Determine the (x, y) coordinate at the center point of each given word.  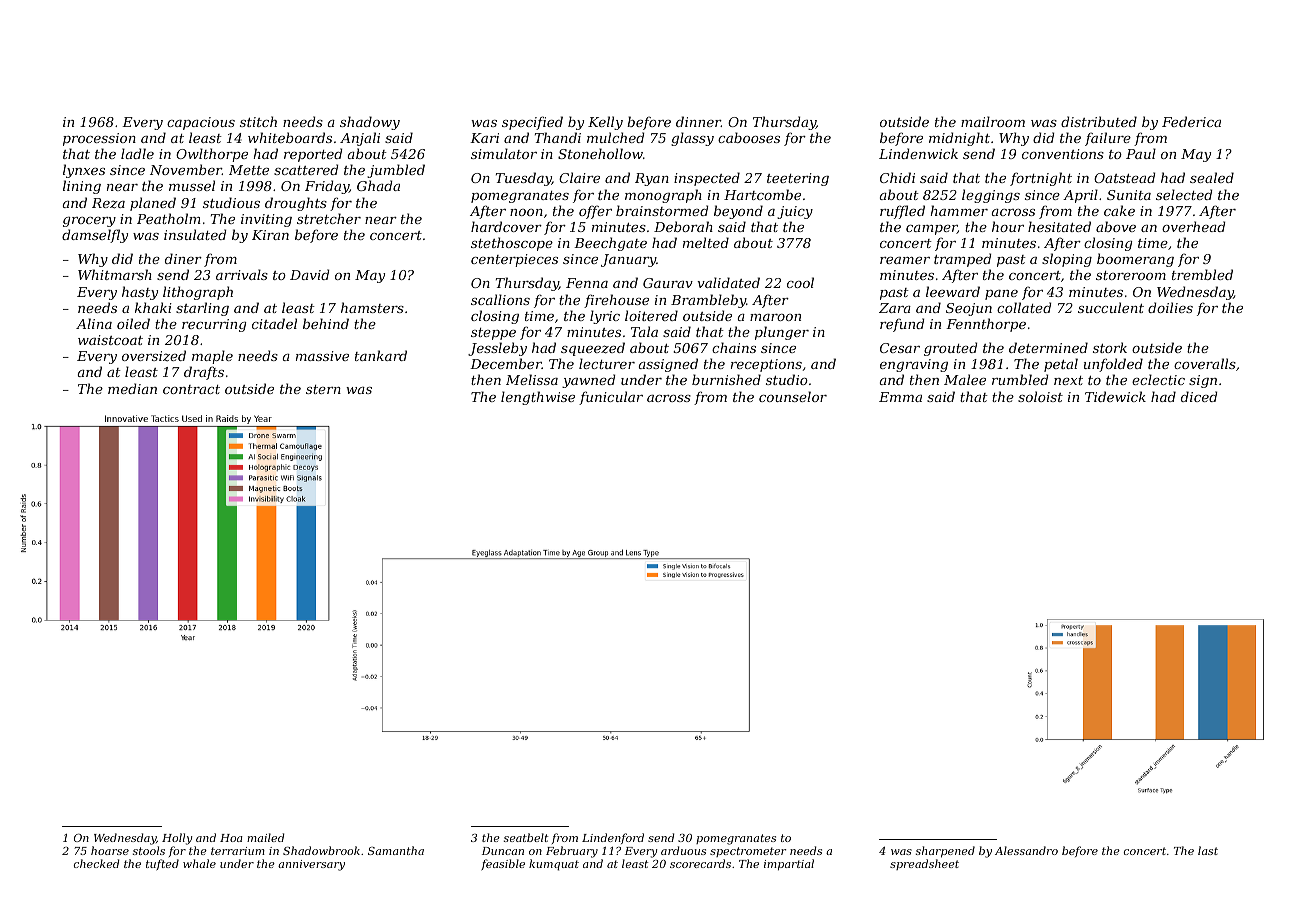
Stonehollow (600, 153)
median (132, 388)
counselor (793, 396)
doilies (1170, 307)
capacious (201, 123)
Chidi (897, 177)
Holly (177, 839)
